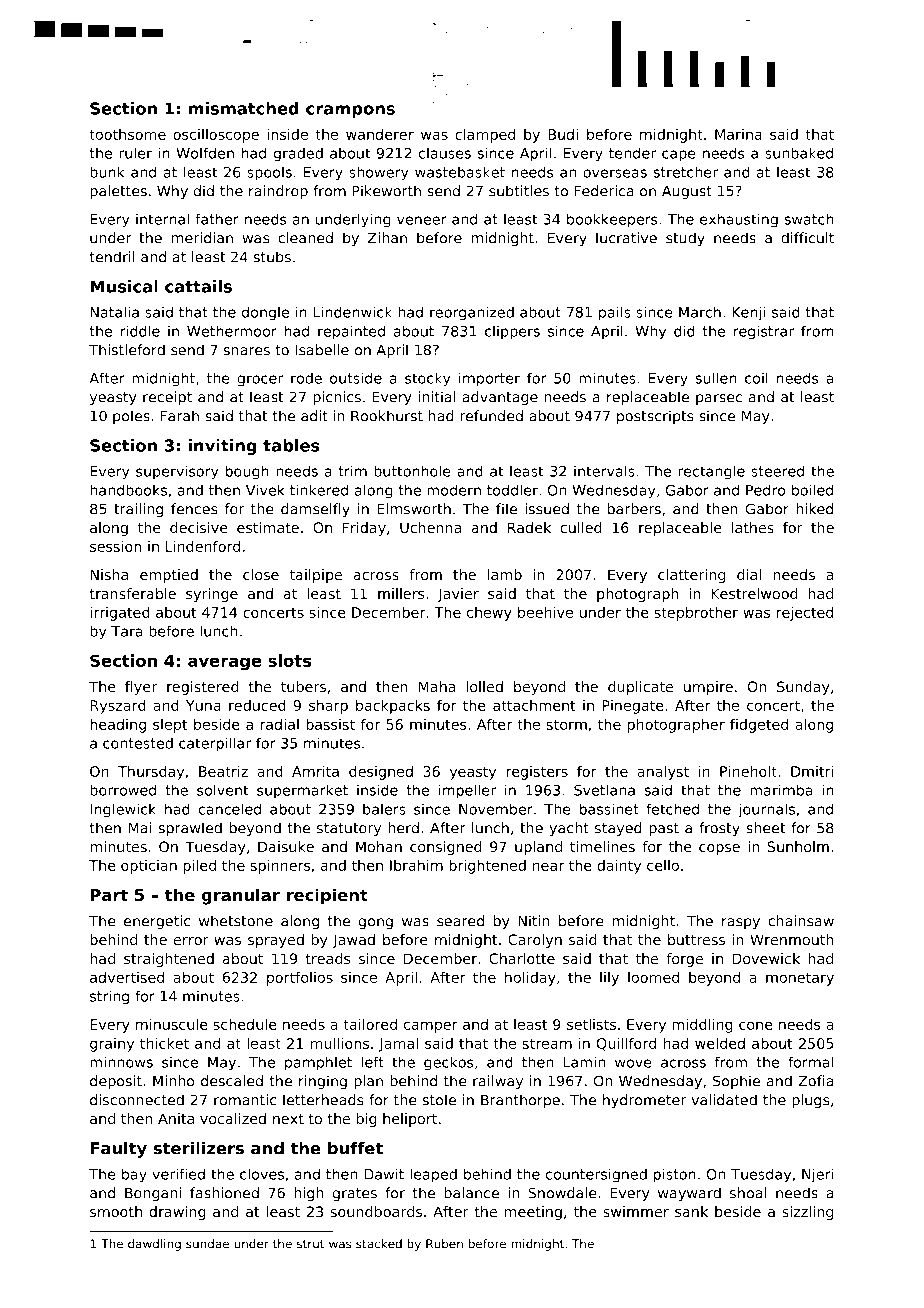  I want to click on Marina, so click(738, 134).
